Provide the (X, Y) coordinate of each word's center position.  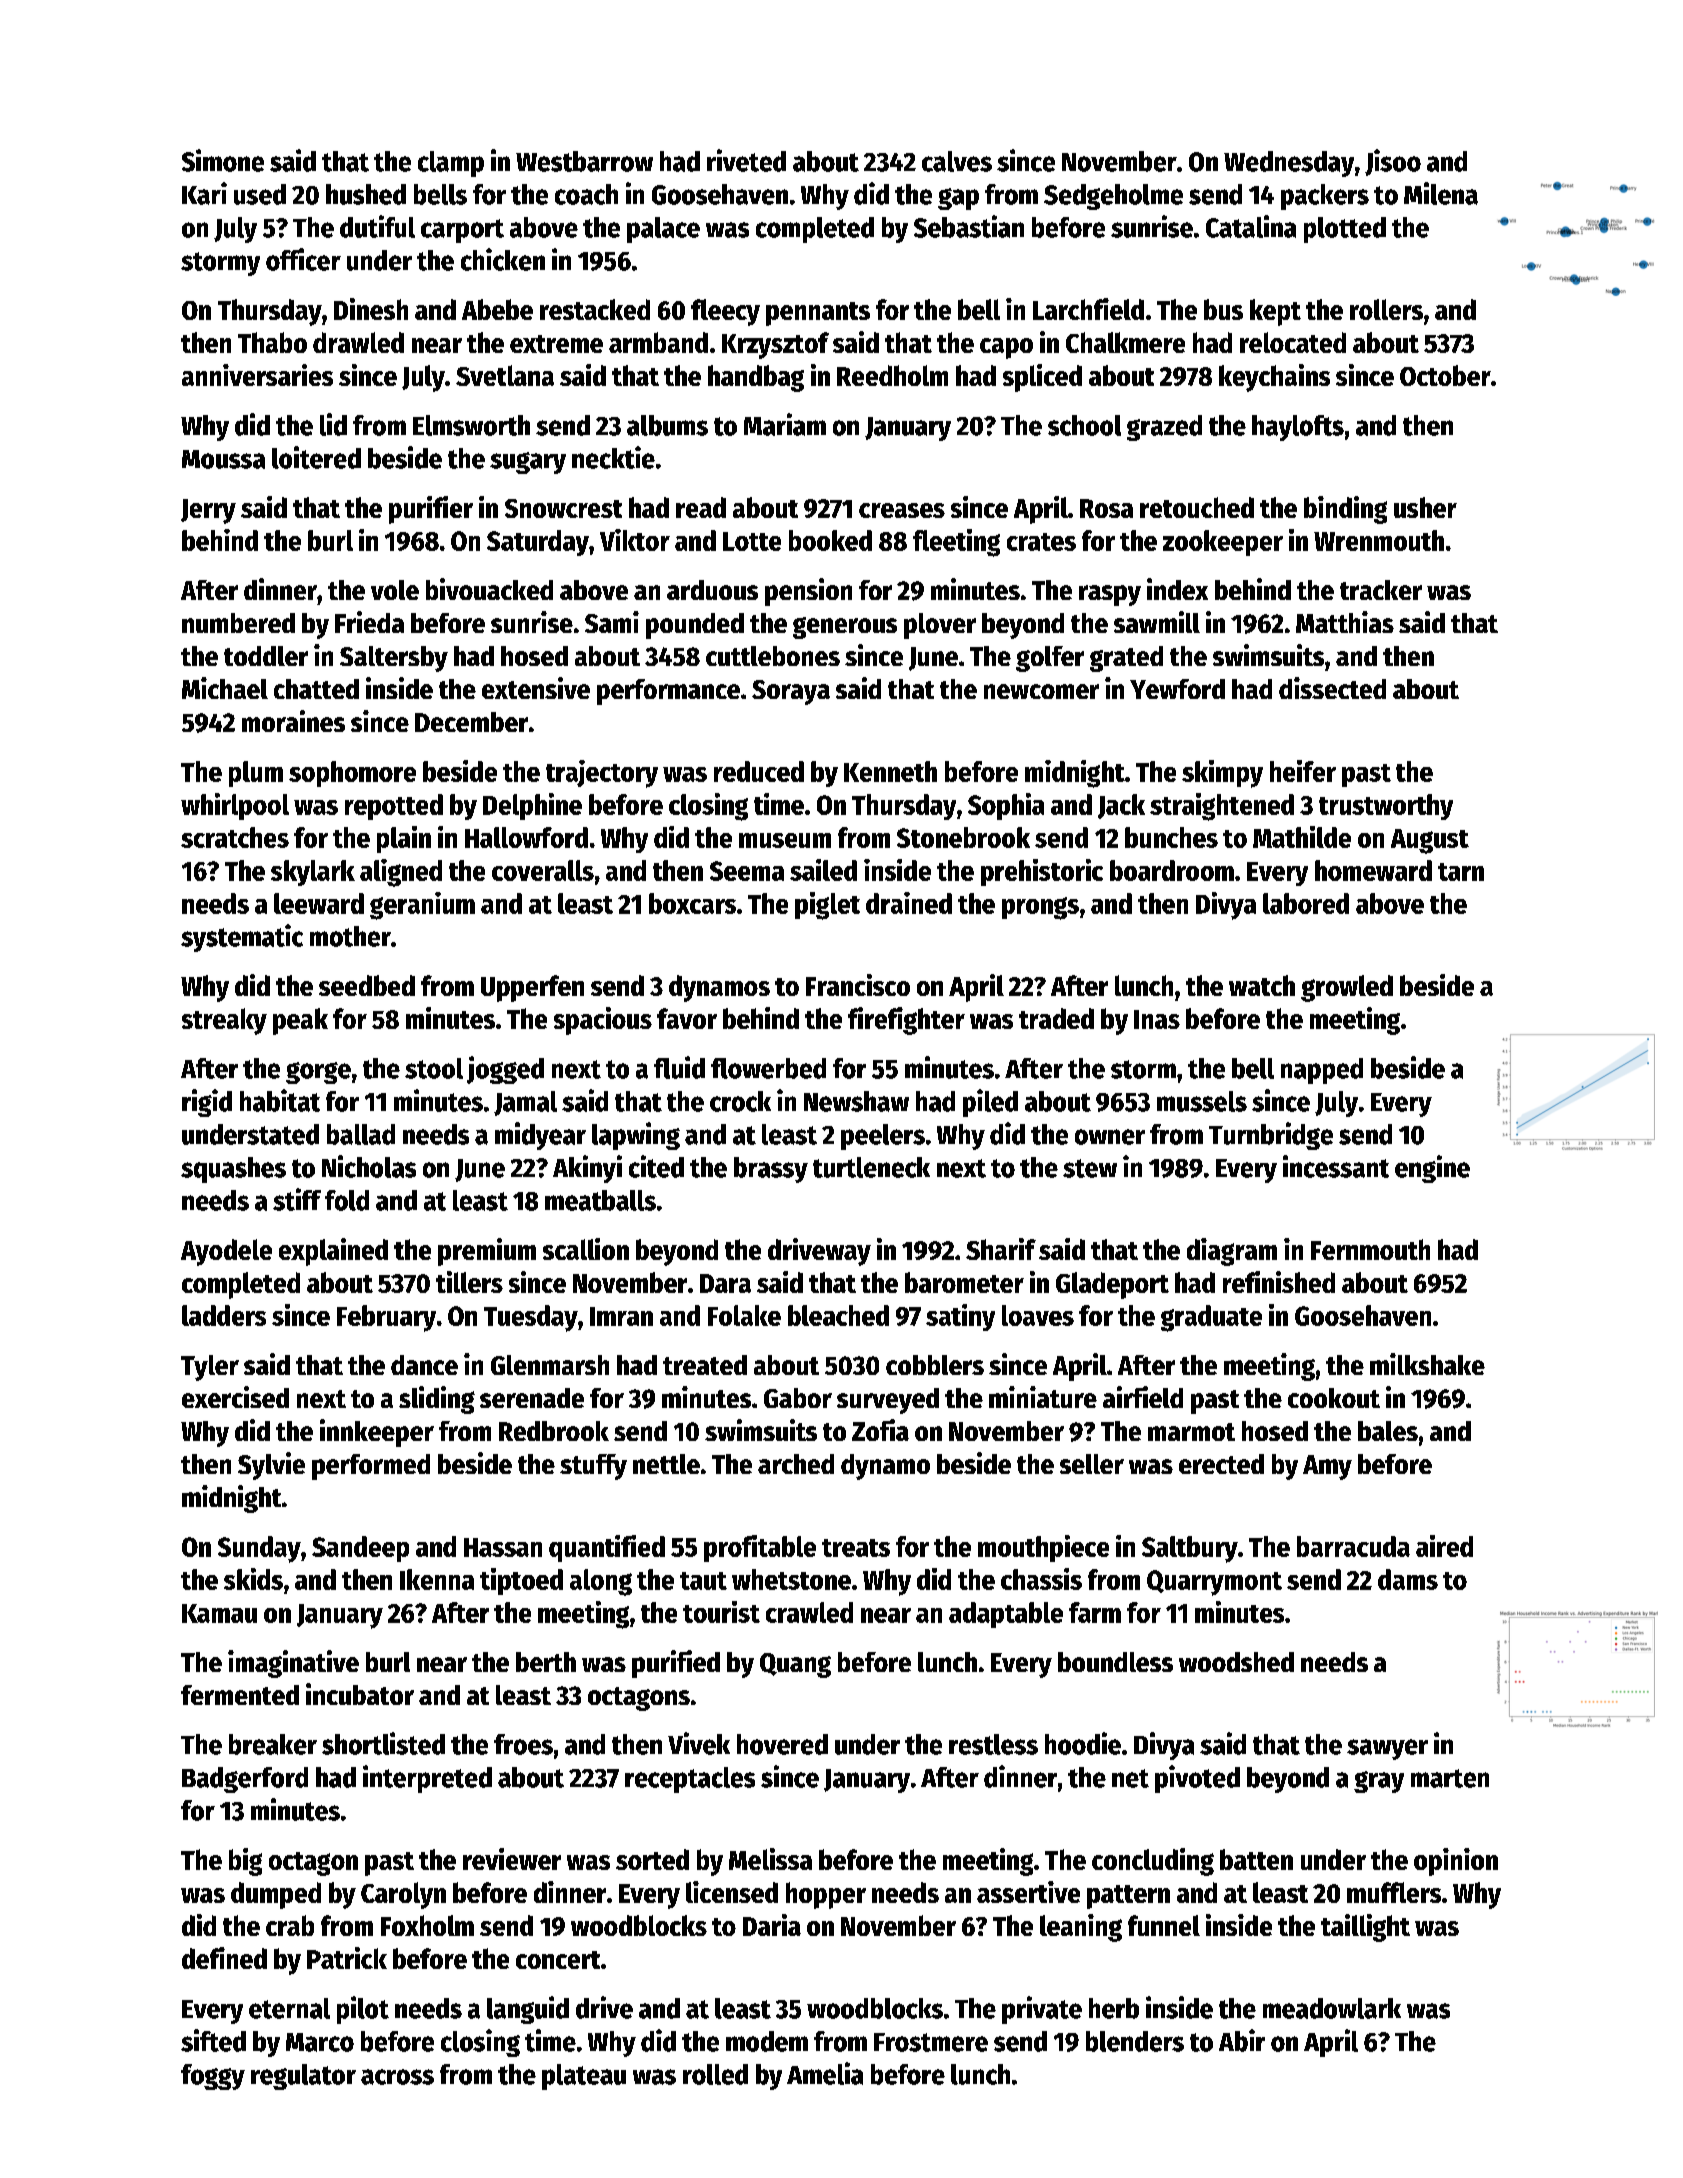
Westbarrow (584, 161)
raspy (1110, 595)
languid (528, 2010)
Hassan (503, 1547)
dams (1408, 1579)
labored (1306, 903)
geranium (422, 906)
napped (1322, 1071)
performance (668, 692)
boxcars (692, 903)
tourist (721, 1612)
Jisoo (1393, 162)
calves (957, 161)
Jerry (208, 511)
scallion (586, 1249)
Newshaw (856, 1101)
